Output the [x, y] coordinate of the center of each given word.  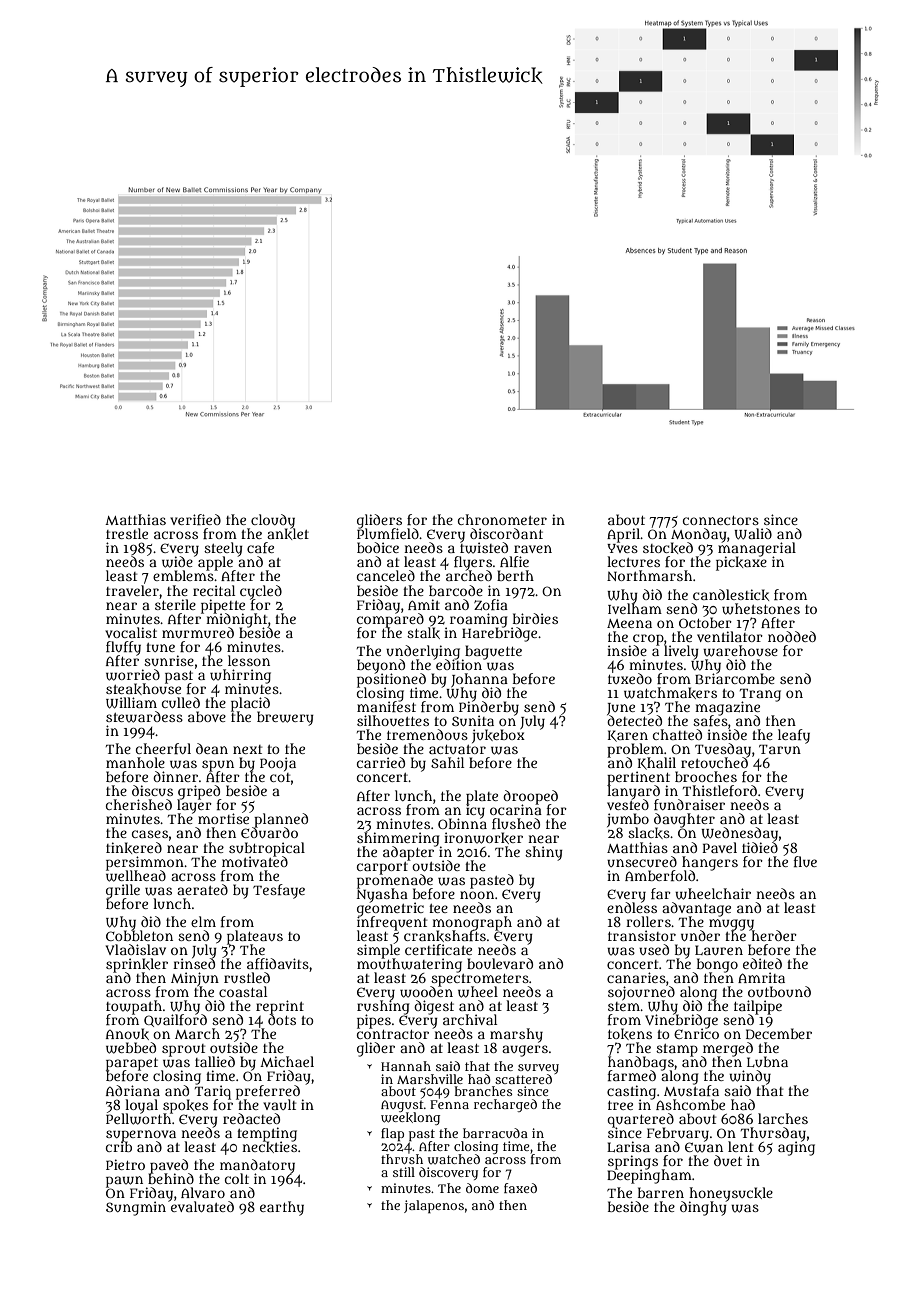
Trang [760, 695]
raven [533, 549]
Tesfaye [279, 891]
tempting [267, 1134]
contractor [393, 1034]
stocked [668, 548]
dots [282, 1020]
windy [750, 1077]
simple [378, 951]
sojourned [641, 993]
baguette [493, 652]
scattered [523, 1079]
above [207, 716]
